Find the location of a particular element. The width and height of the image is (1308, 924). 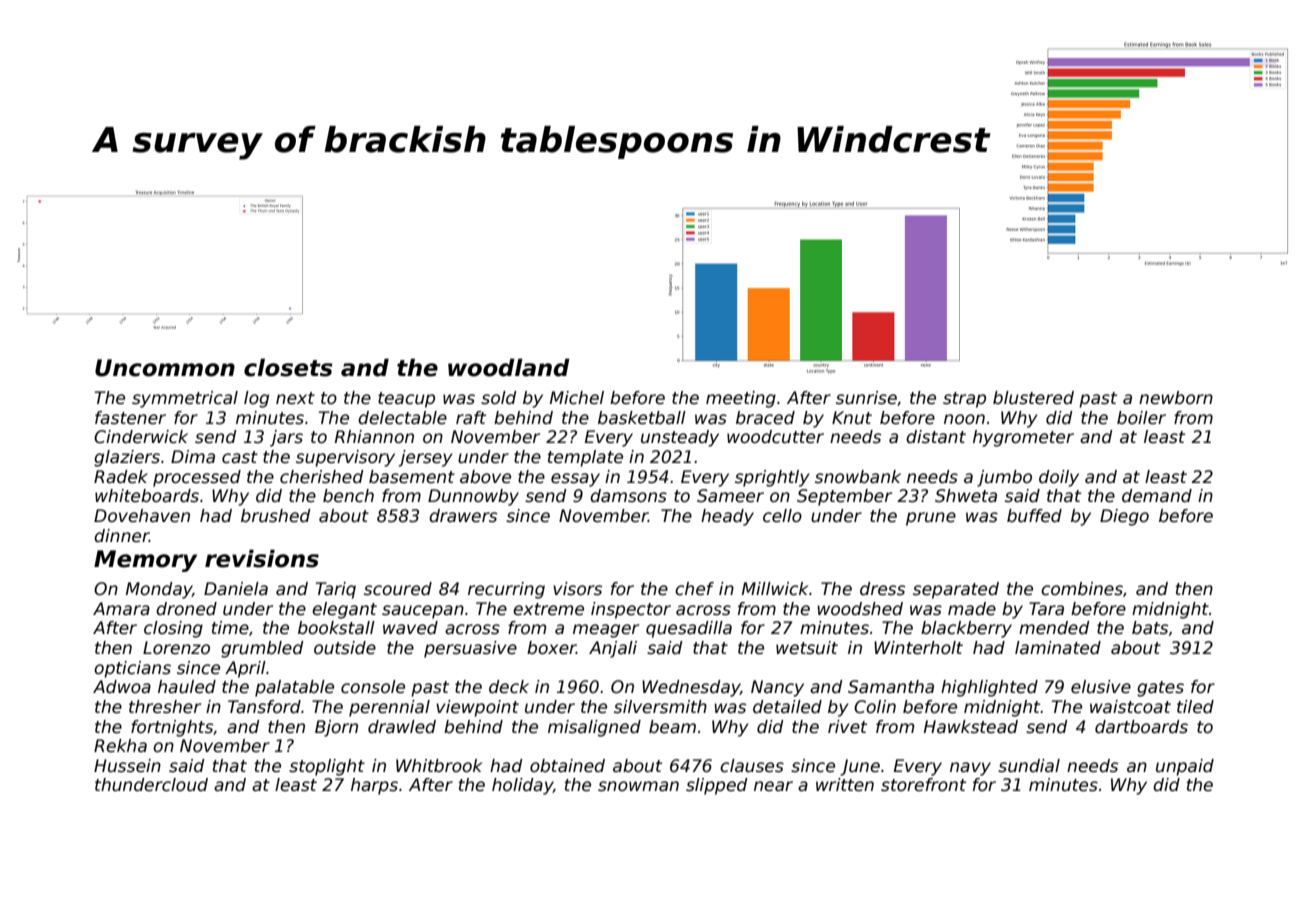

woodland is located at coordinates (509, 367).
